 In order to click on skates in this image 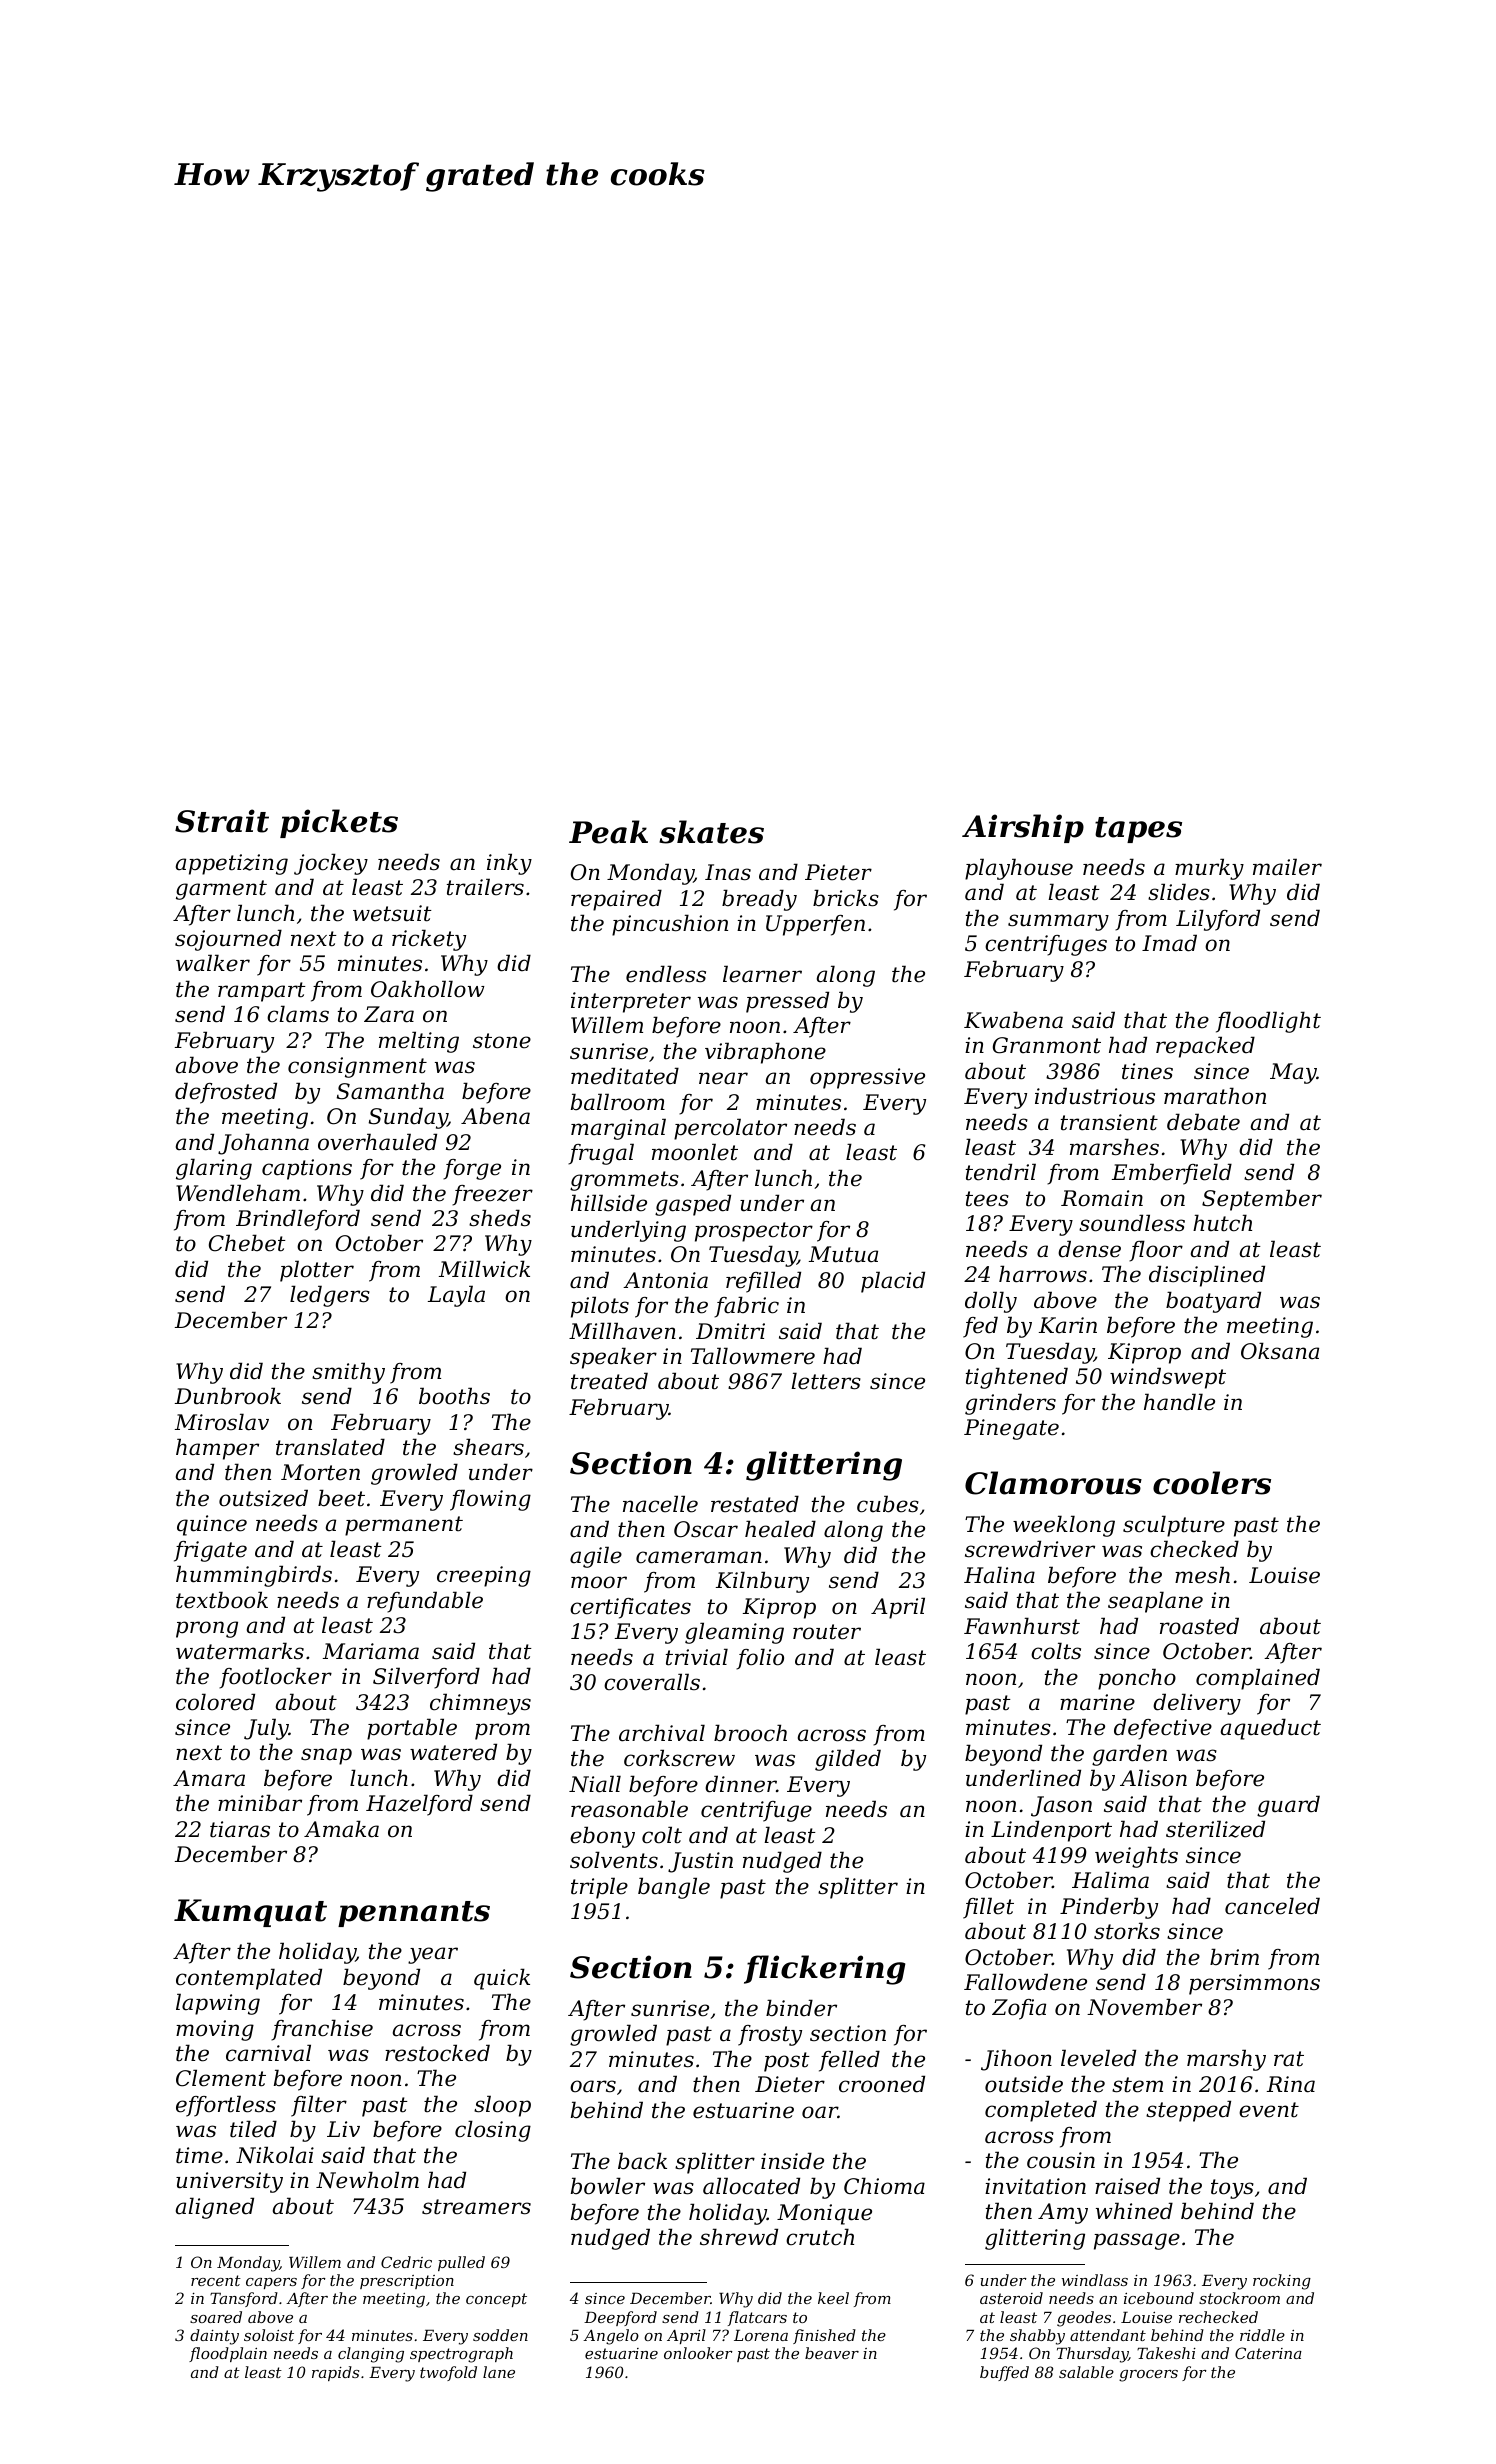, I will do `click(711, 832)`.
